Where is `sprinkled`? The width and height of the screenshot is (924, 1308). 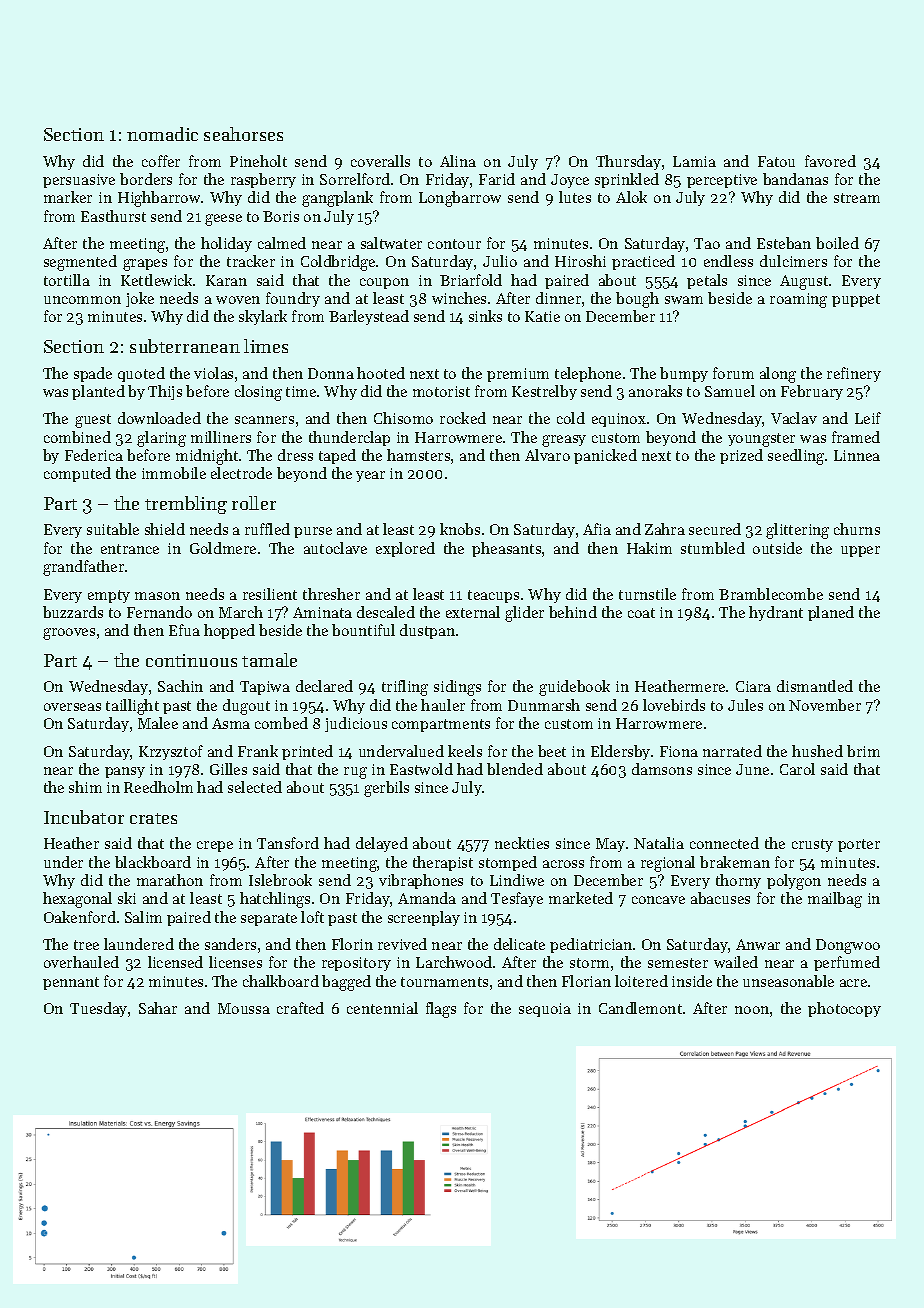 sprinkled is located at coordinates (627, 180).
